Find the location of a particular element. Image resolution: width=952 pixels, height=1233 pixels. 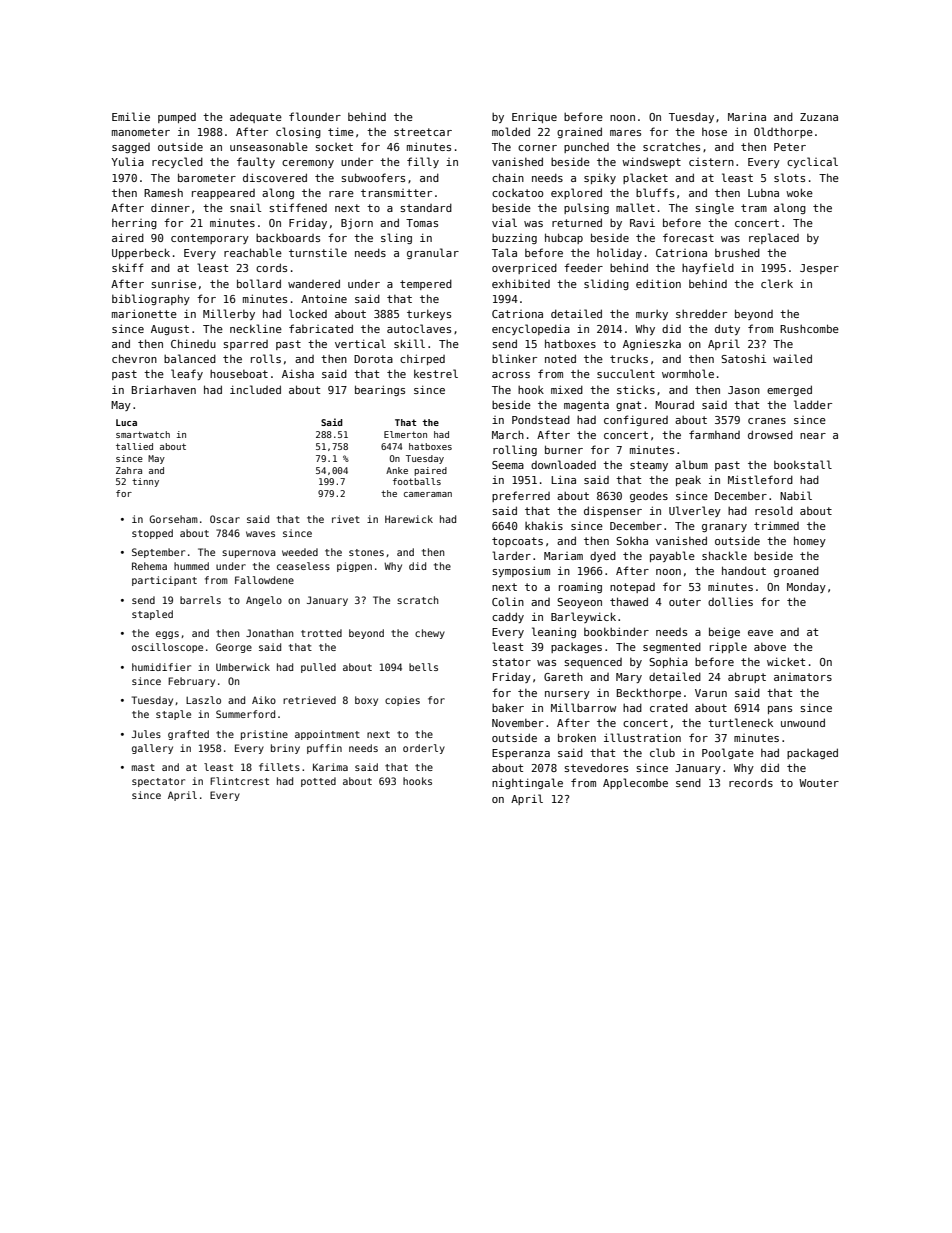

Enrique is located at coordinates (534, 117).
